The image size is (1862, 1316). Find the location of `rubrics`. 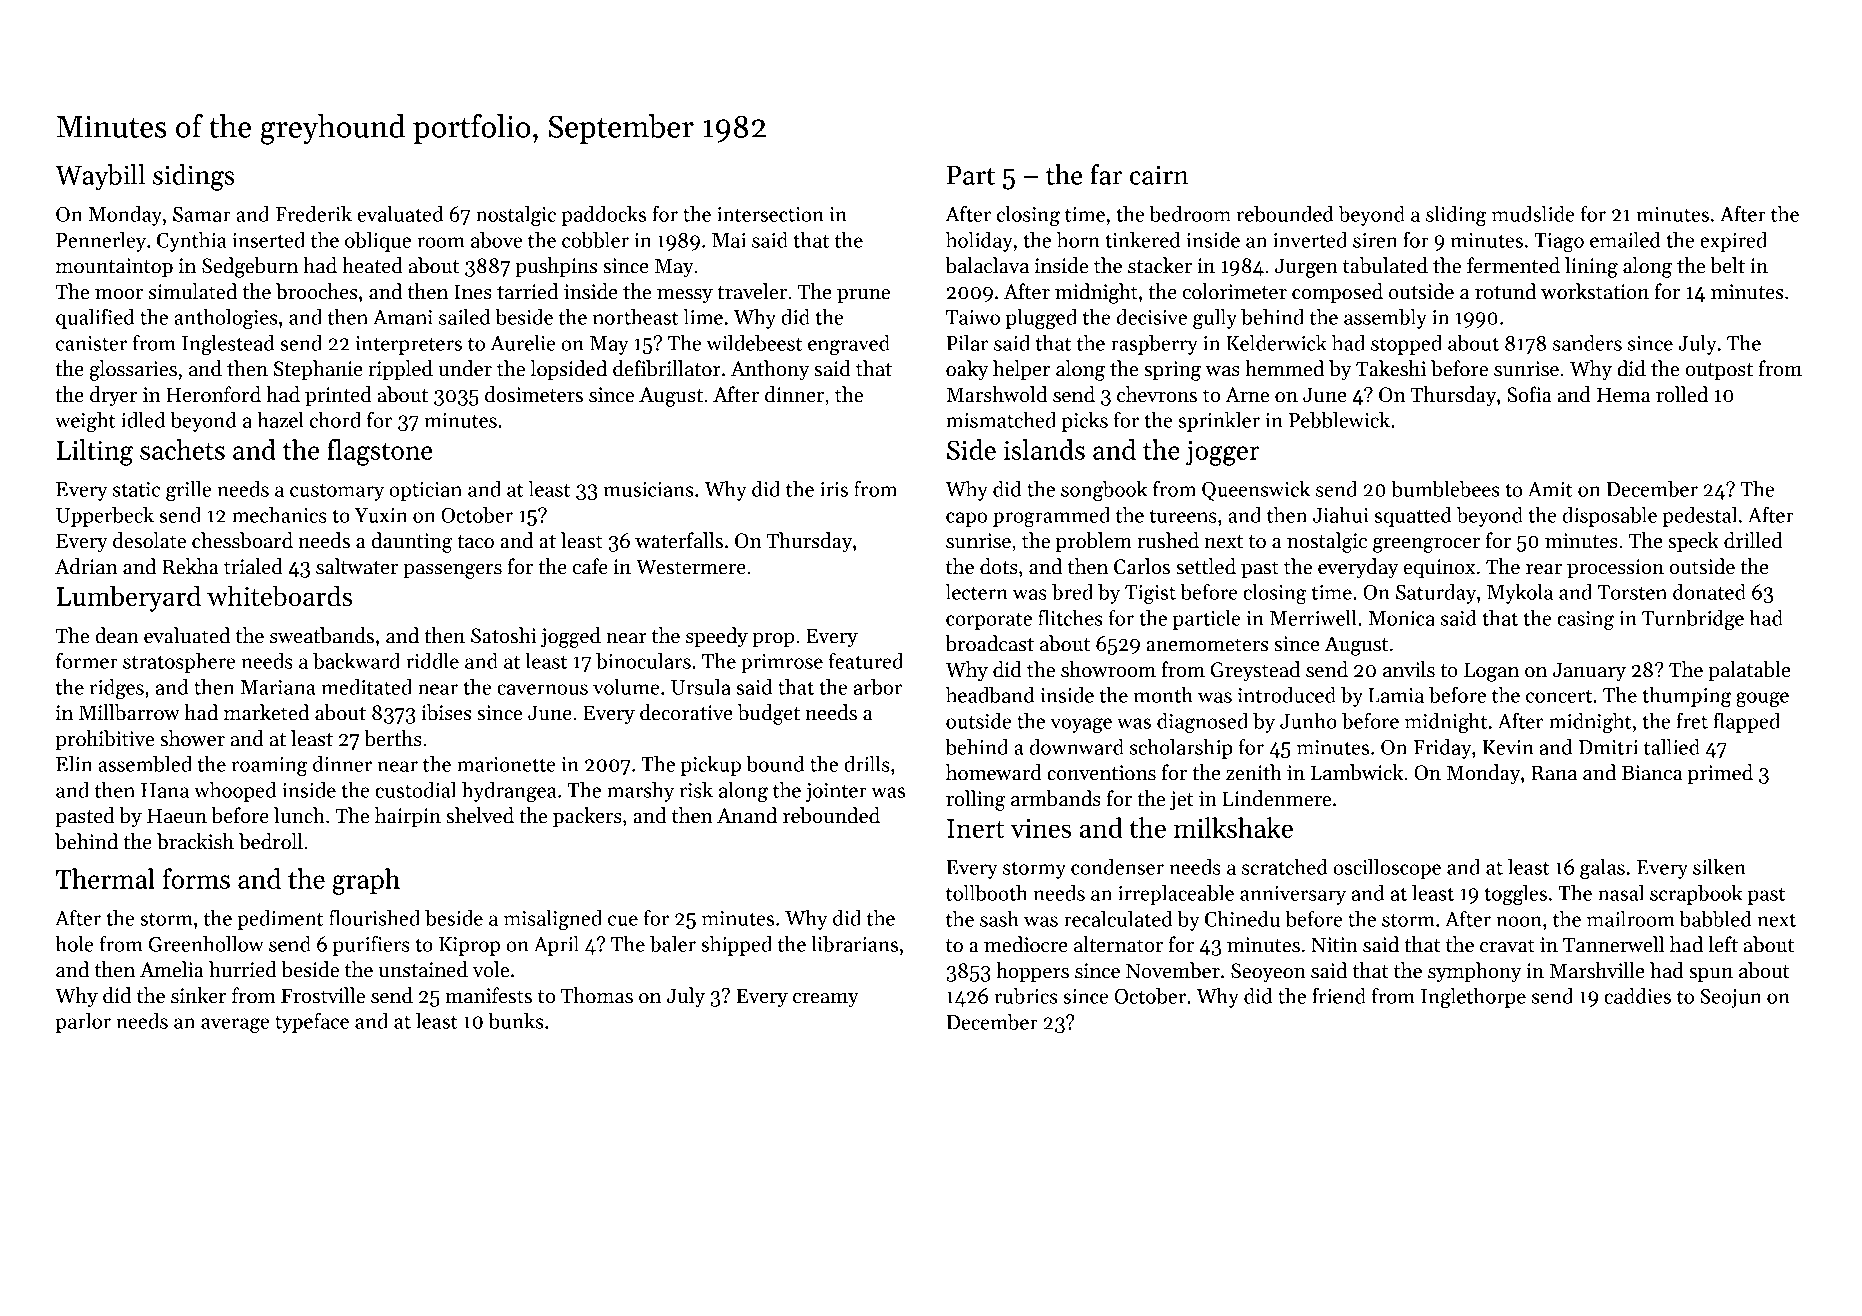

rubrics is located at coordinates (1026, 996).
